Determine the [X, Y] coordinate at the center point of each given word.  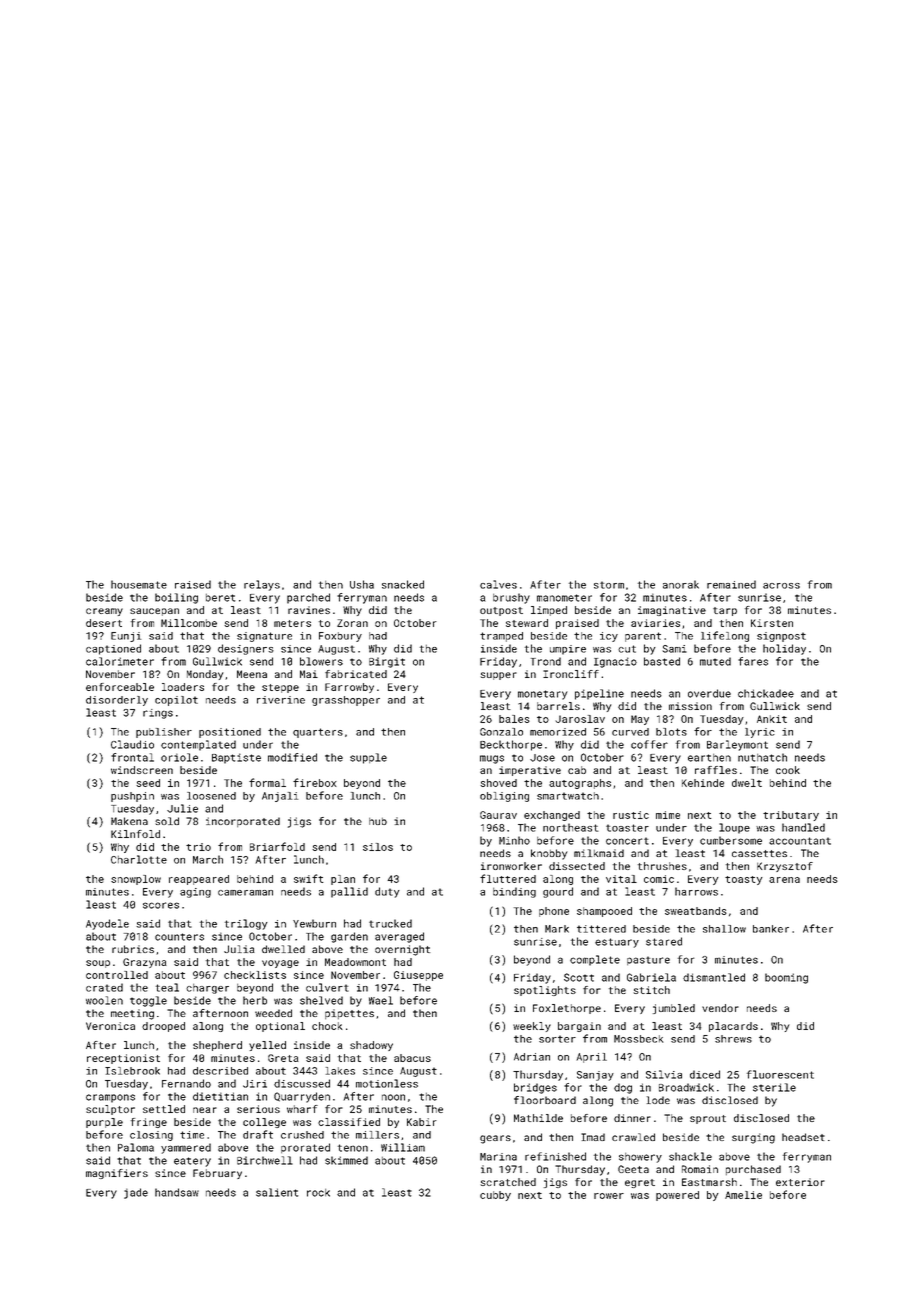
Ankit [772, 719]
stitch [651, 990]
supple [368, 758]
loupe [734, 828]
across [781, 586]
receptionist [123, 1059]
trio [198, 847]
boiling [176, 598]
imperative [530, 771]
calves [498, 584]
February [217, 1174]
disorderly [117, 701]
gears [495, 1139]
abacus [412, 1058]
